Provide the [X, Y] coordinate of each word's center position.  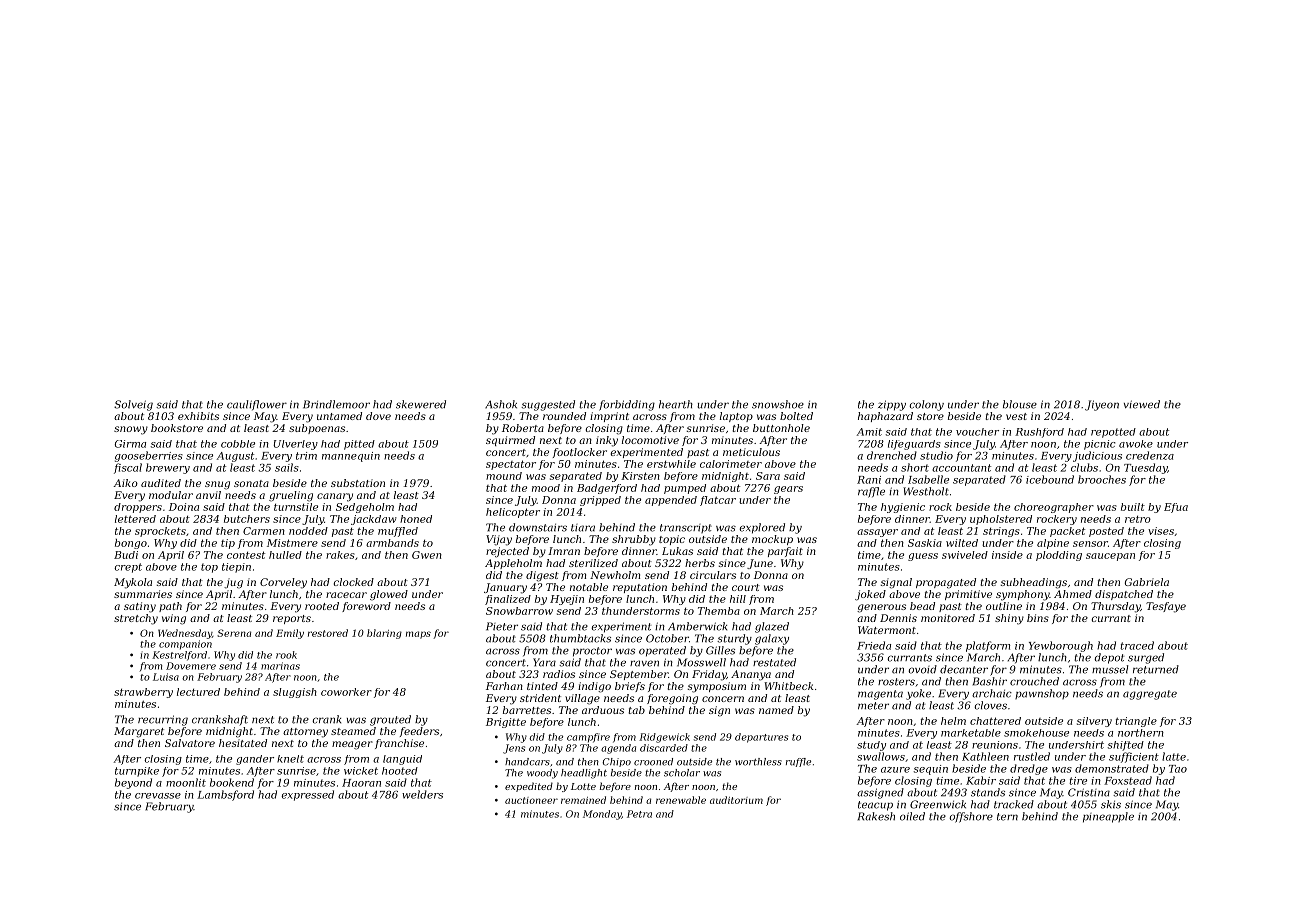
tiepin [236, 568]
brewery [168, 468]
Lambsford [225, 795]
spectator [511, 465]
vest [1016, 416]
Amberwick [697, 626]
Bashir [990, 681]
